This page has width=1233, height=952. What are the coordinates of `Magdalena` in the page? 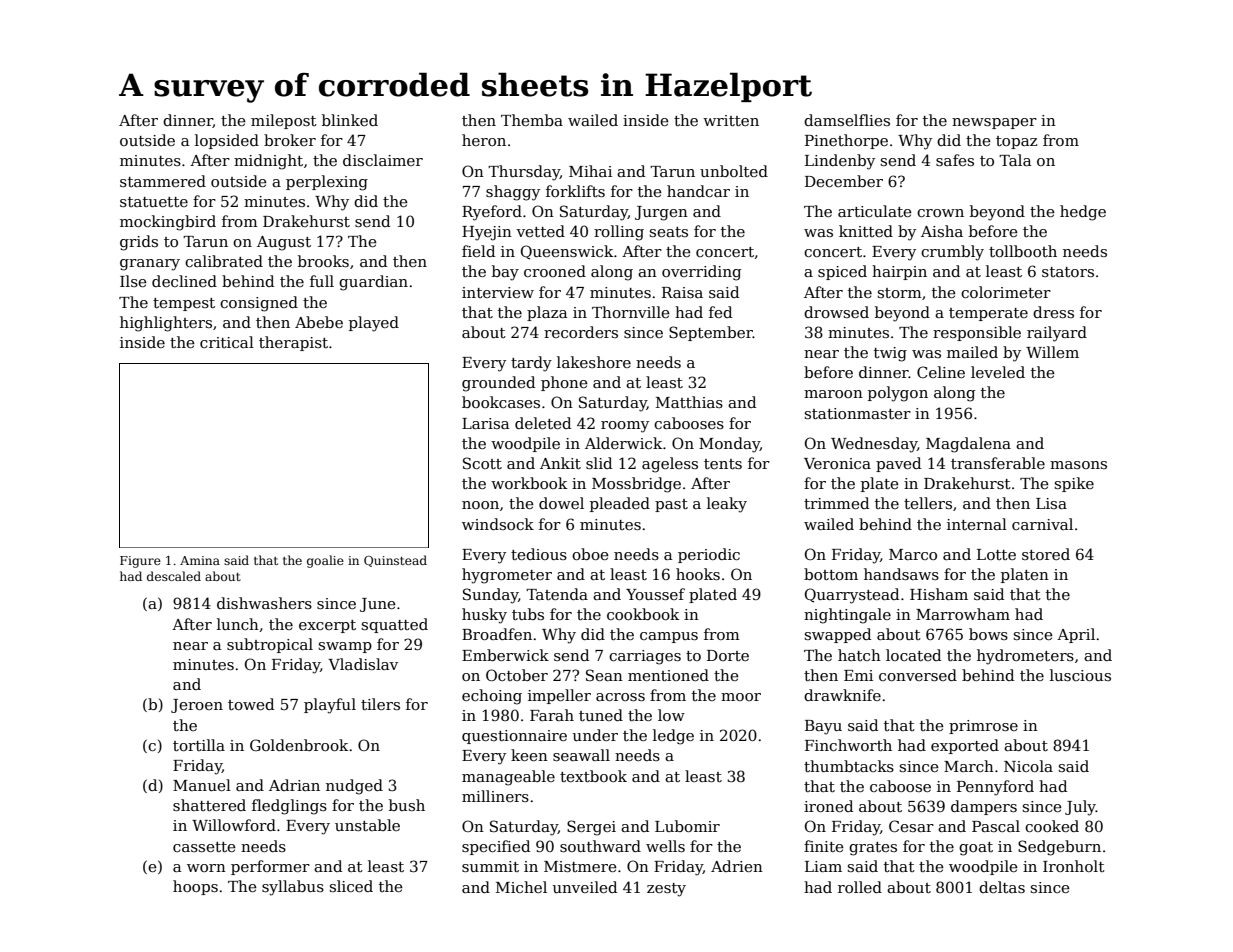 It's located at (968, 445).
